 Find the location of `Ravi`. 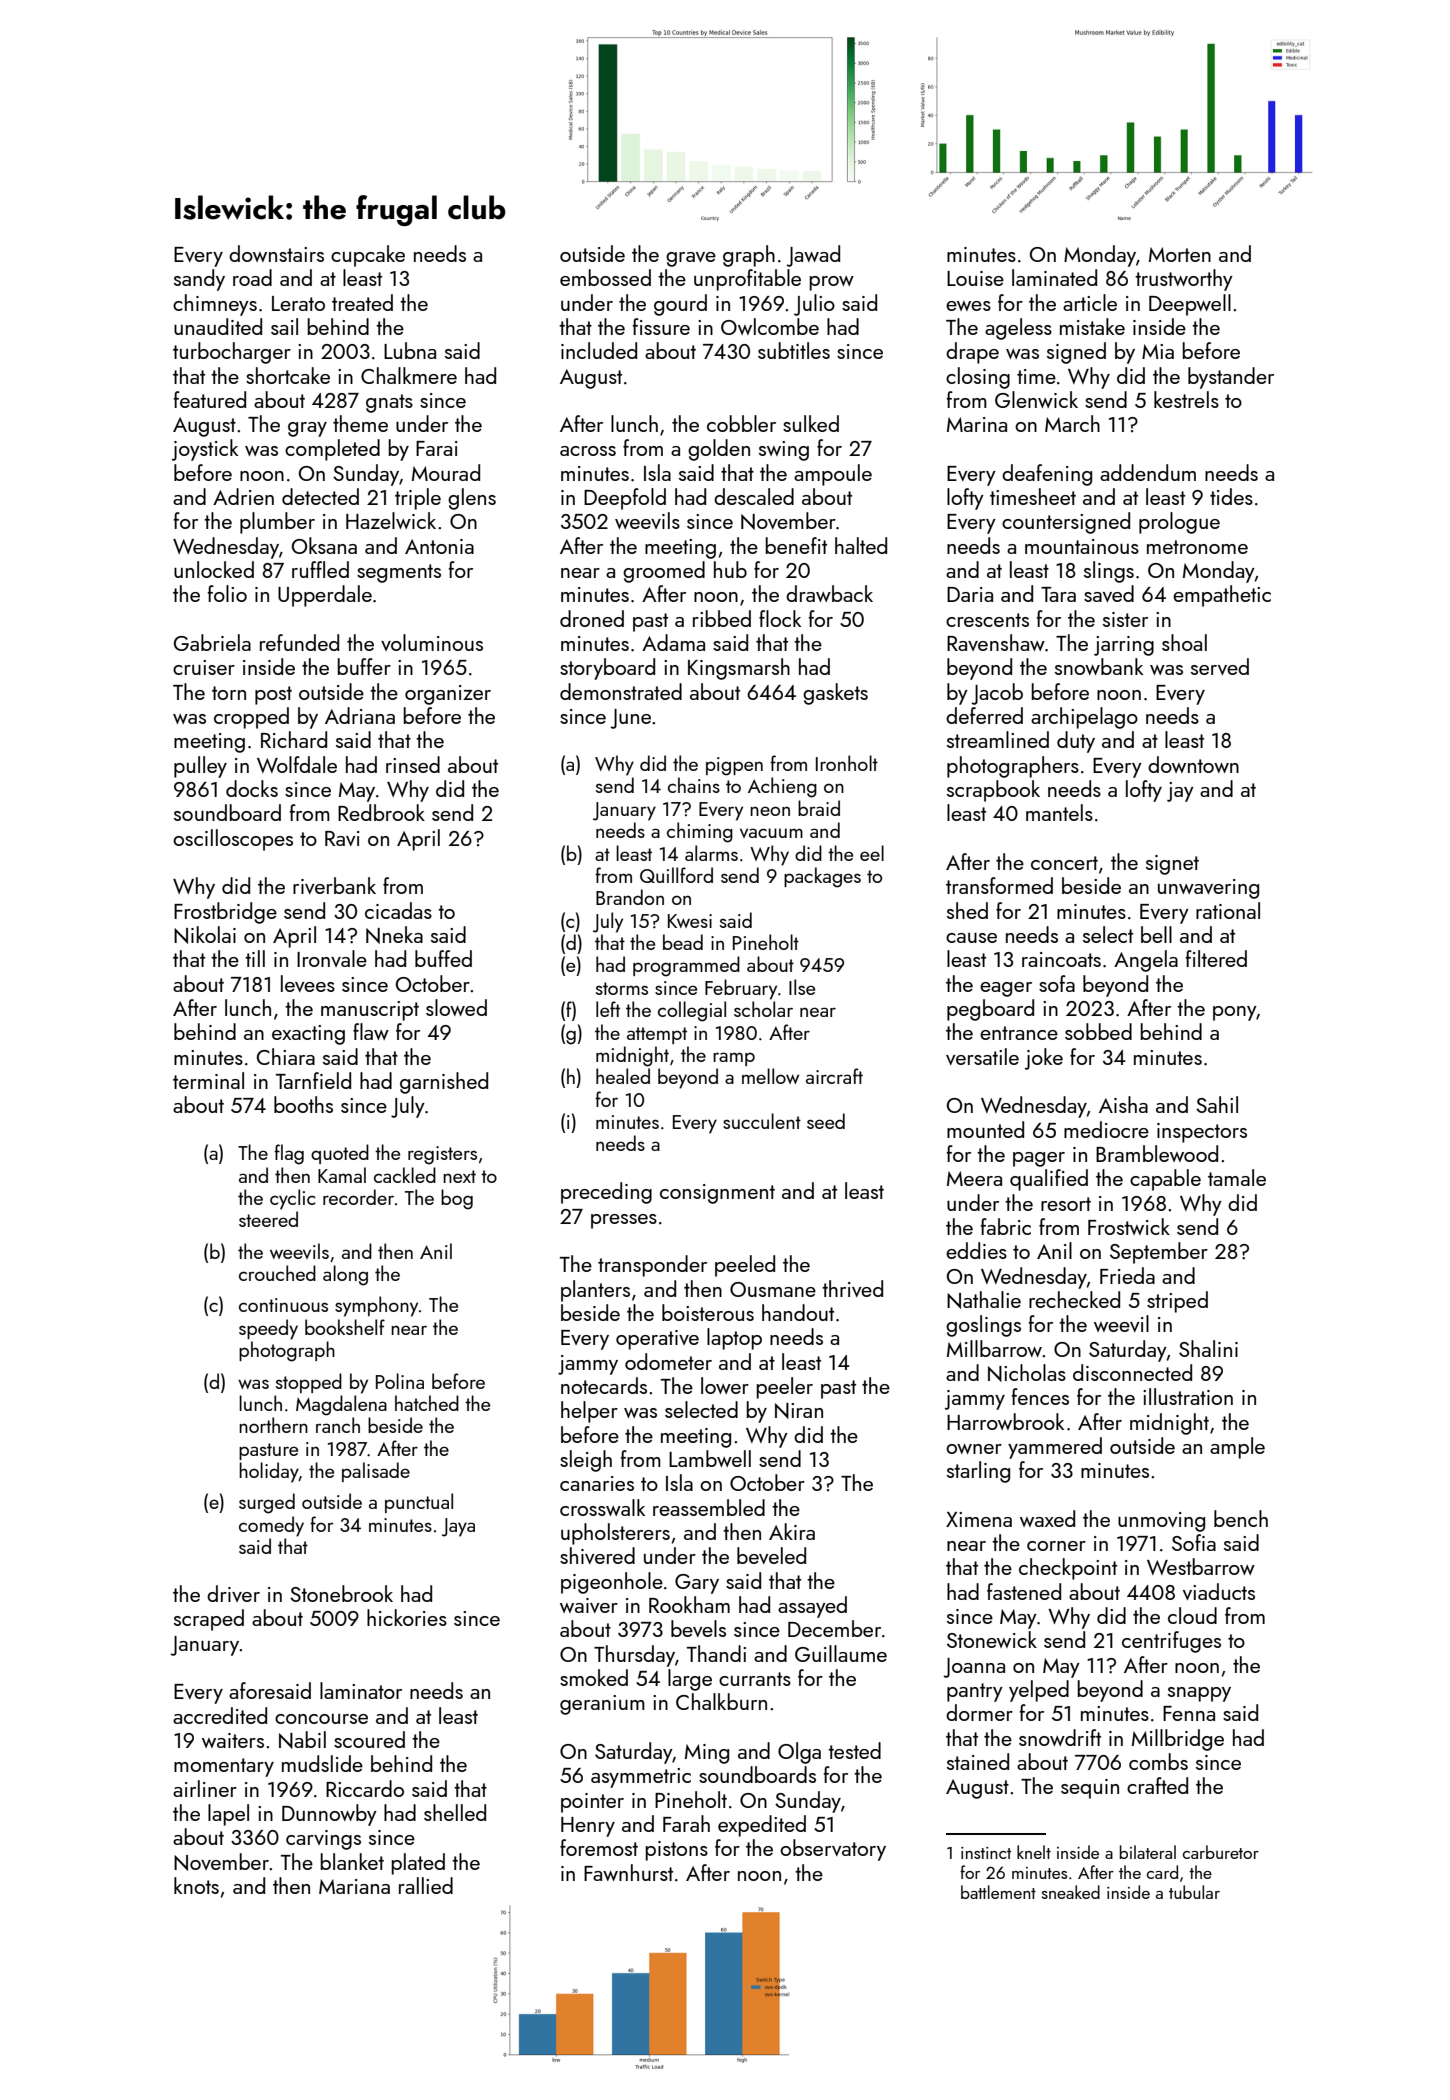

Ravi is located at coordinates (342, 838).
